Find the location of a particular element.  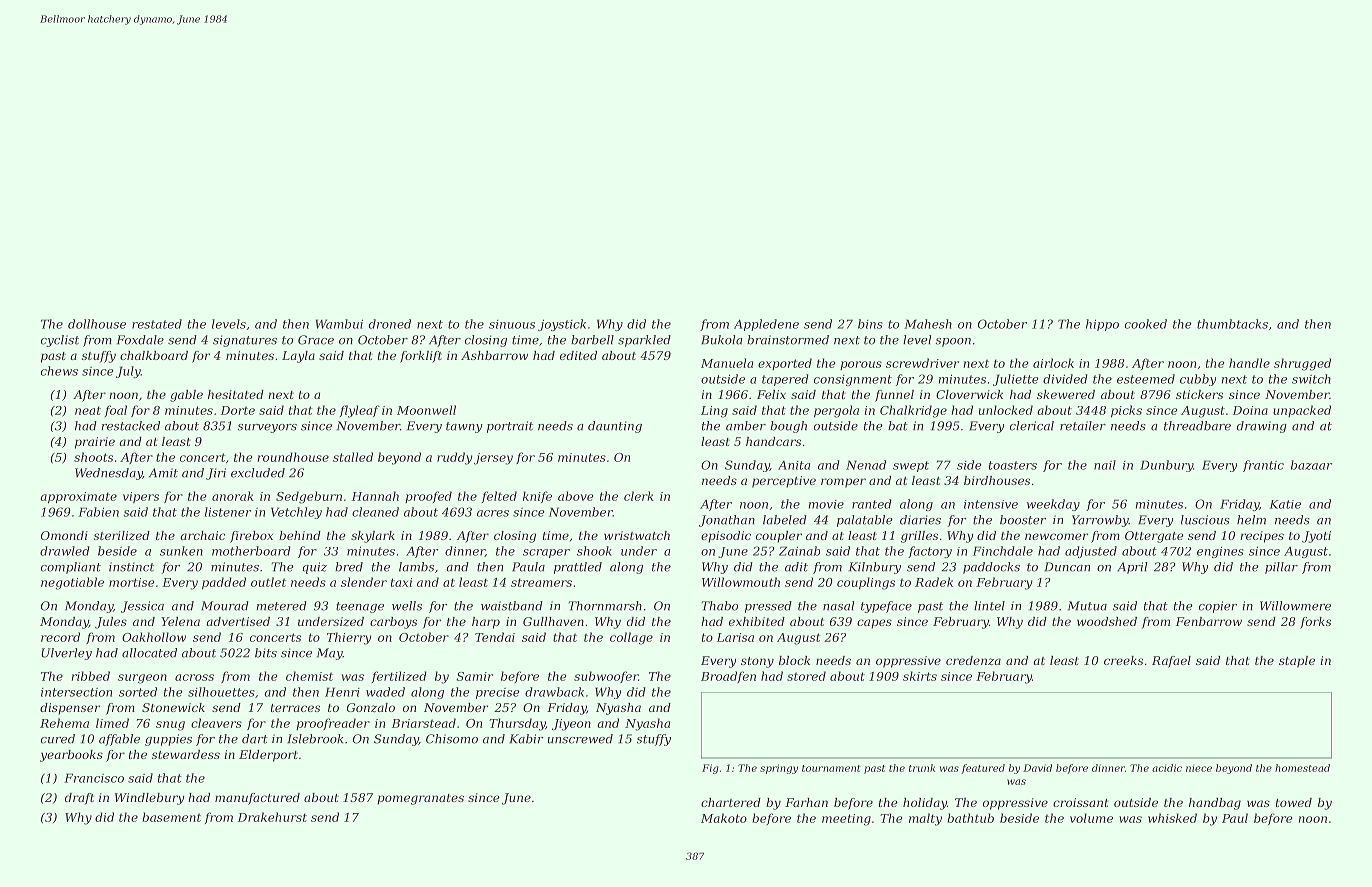

drawled is located at coordinates (65, 551).
